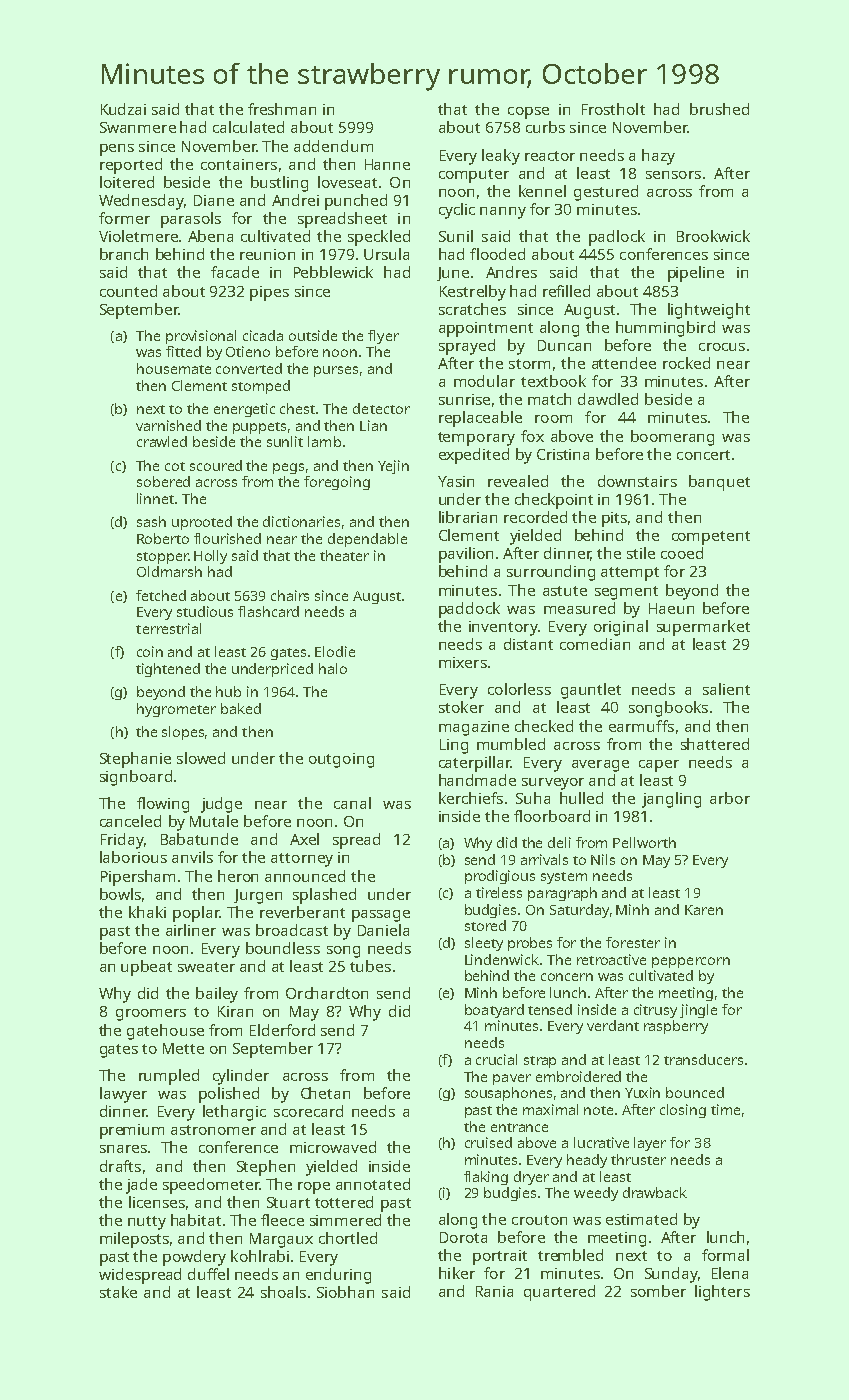  Describe the element at coordinates (719, 483) in the page. I see `banquet` at that location.
